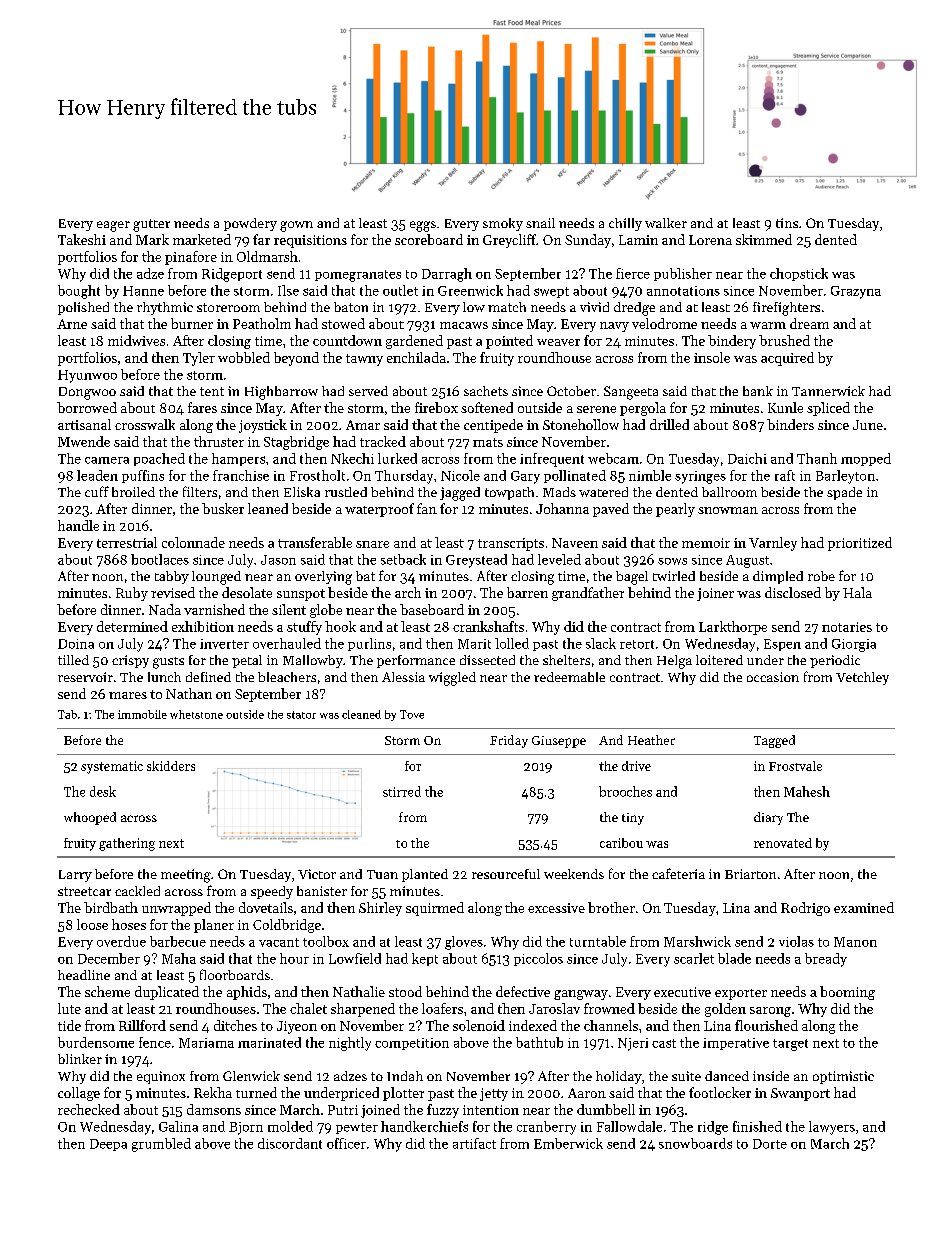  Describe the element at coordinates (774, 741) in the page. I see `Tagged` at that location.
